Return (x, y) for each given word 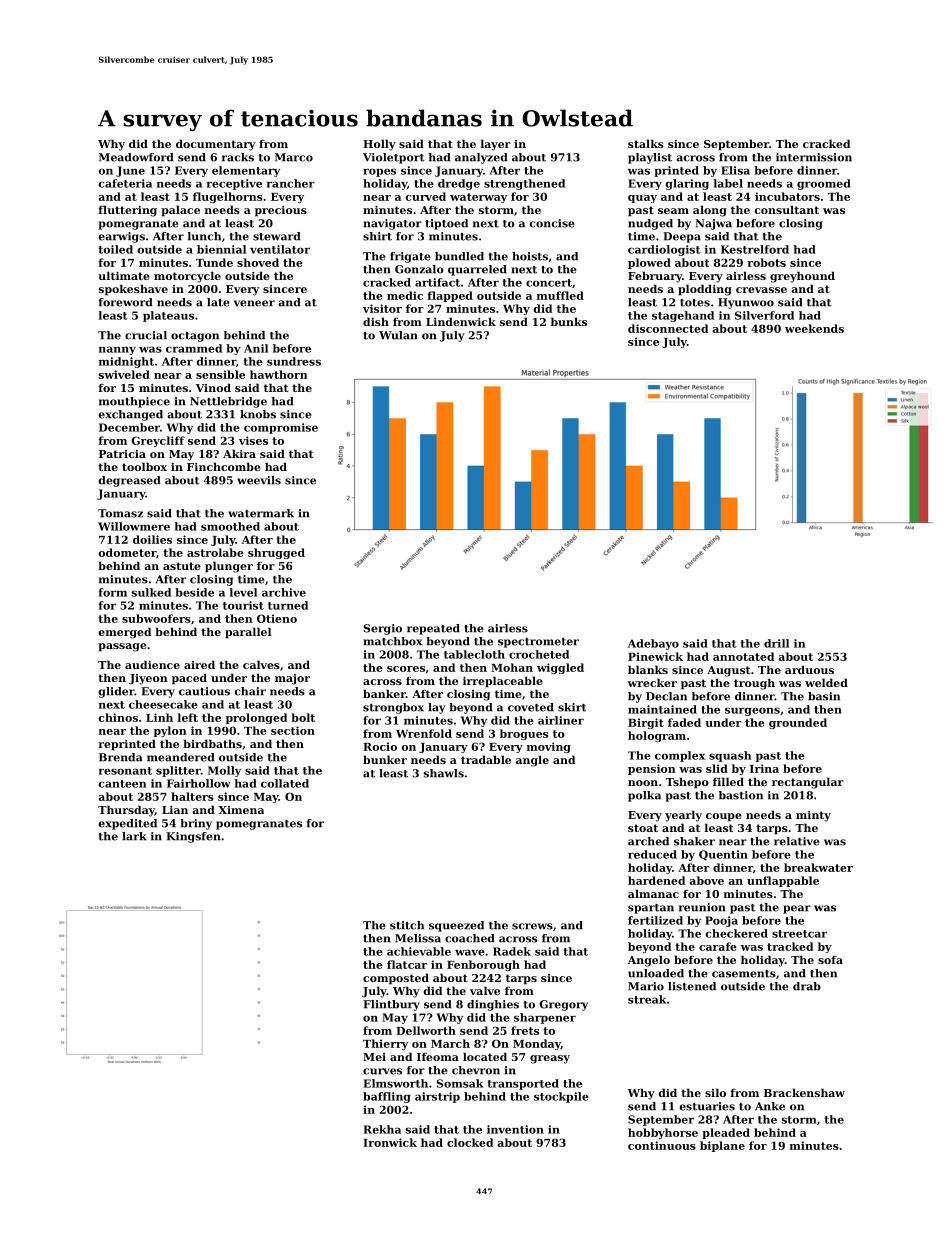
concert (549, 283)
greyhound (802, 277)
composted (396, 979)
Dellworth (426, 1030)
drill (776, 643)
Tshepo (687, 783)
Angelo (649, 961)
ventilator (280, 249)
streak (647, 999)
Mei (374, 1057)
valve (485, 990)
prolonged (256, 718)
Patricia (122, 454)
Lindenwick (461, 321)
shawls (444, 773)
